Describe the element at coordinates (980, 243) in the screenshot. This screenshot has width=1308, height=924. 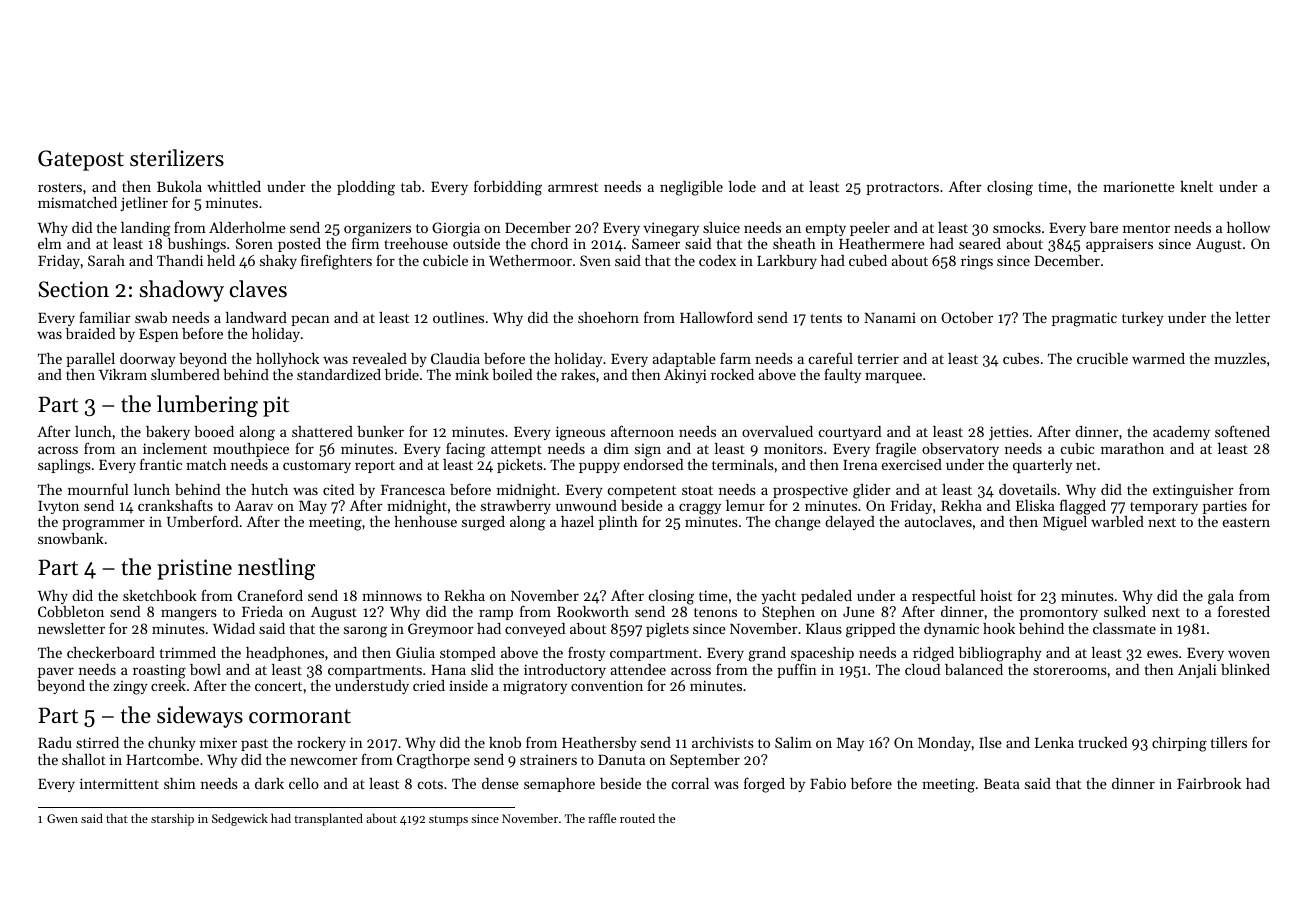
I see `seared` at that location.
